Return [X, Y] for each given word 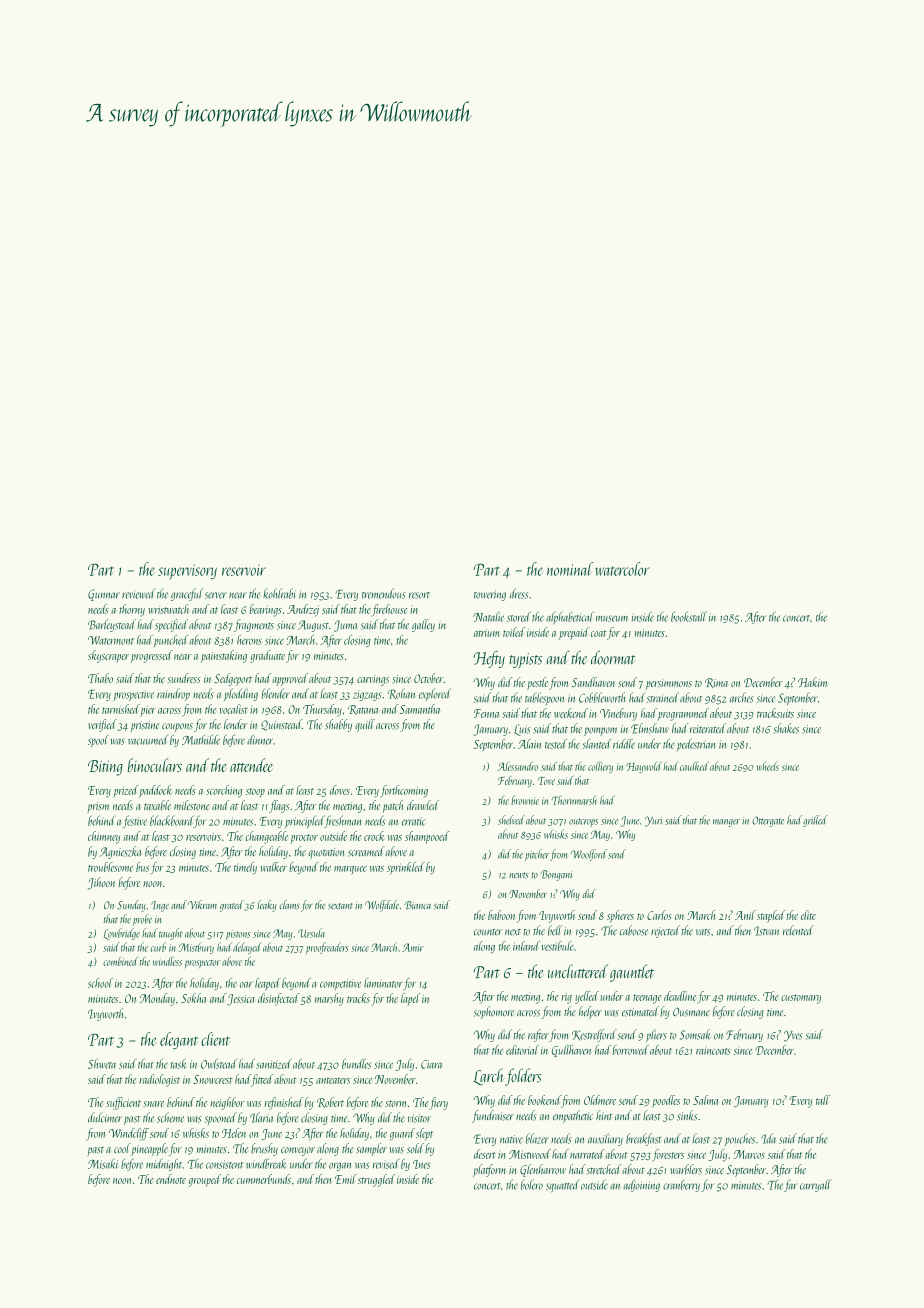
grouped [205, 1180]
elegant [179, 1040]
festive [135, 821]
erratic [413, 821]
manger [726, 823]
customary [801, 999]
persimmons [669, 684]
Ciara [431, 1064]
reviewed [139, 593]
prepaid [574, 633]
